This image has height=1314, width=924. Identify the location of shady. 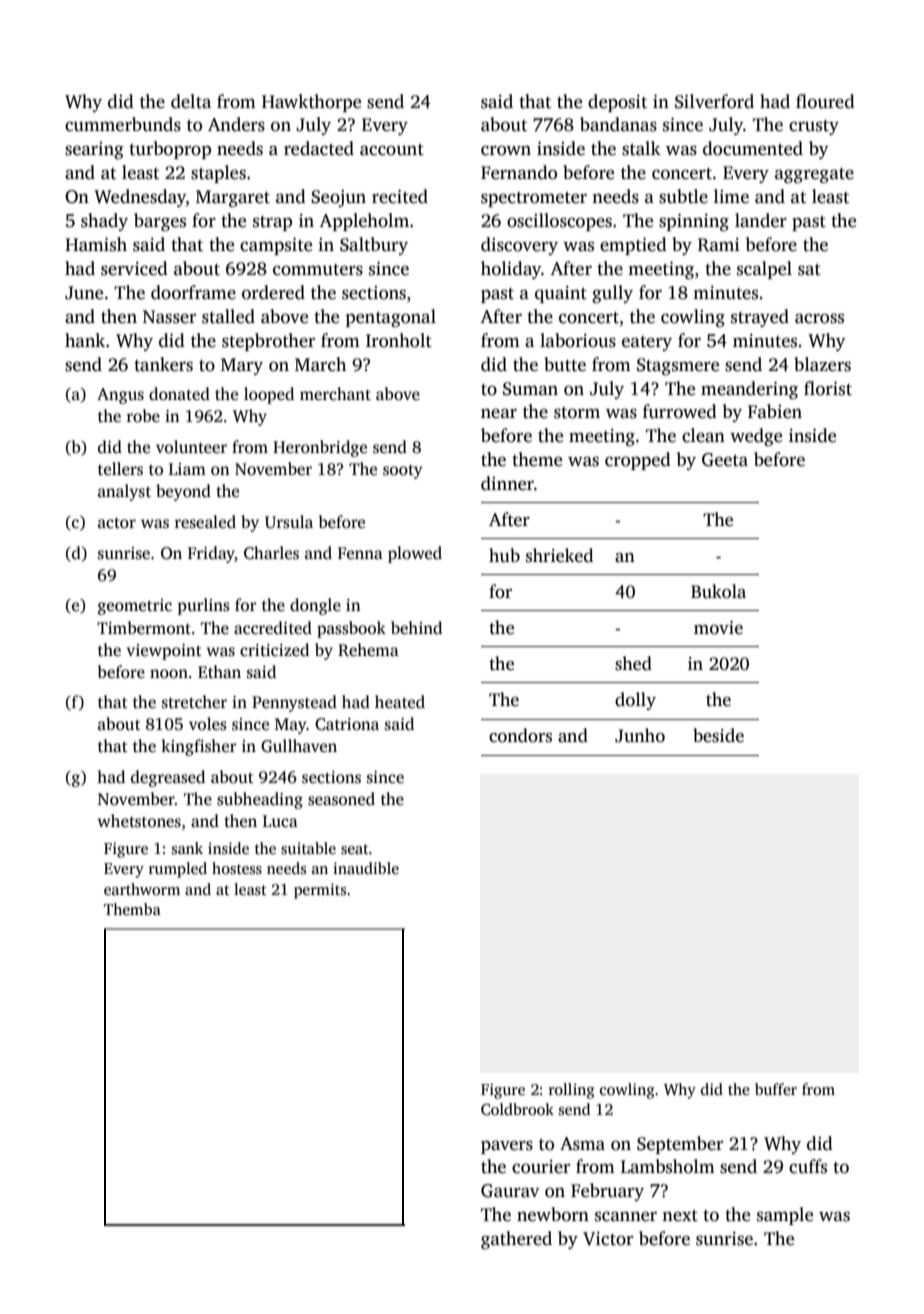
(104, 222).
